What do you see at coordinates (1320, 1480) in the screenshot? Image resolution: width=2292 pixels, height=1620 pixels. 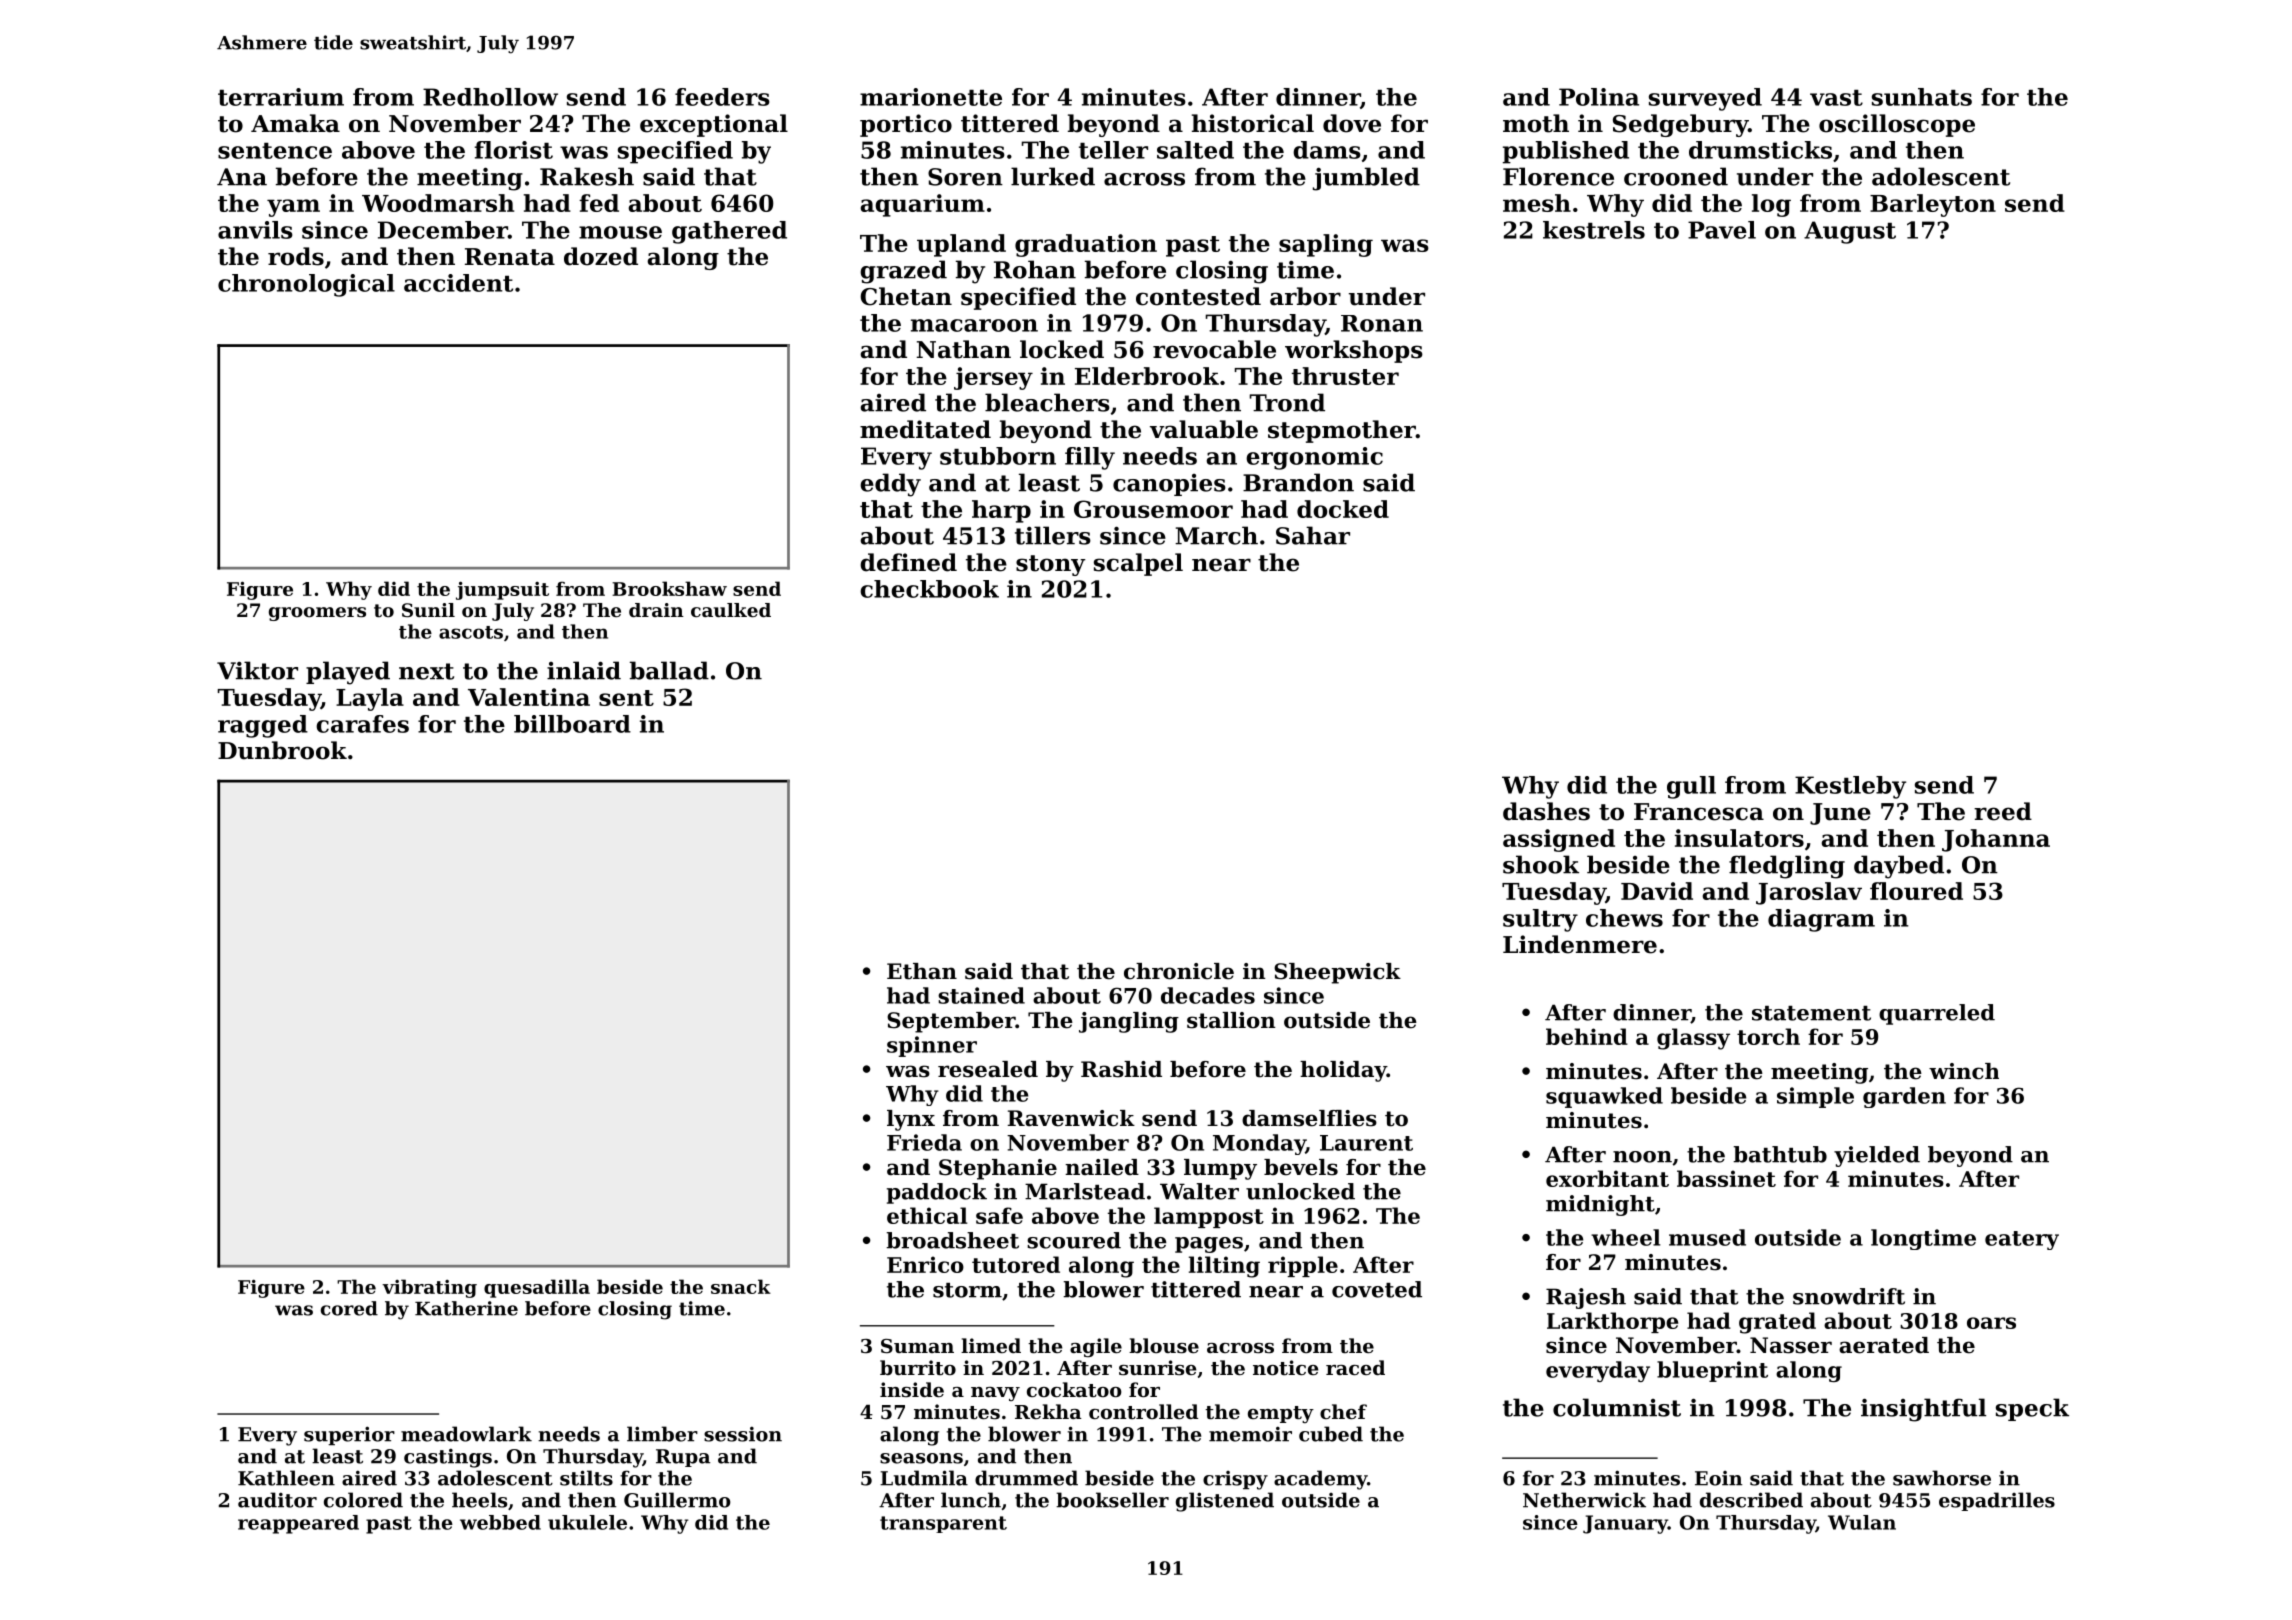 I see `academy` at bounding box center [1320, 1480].
